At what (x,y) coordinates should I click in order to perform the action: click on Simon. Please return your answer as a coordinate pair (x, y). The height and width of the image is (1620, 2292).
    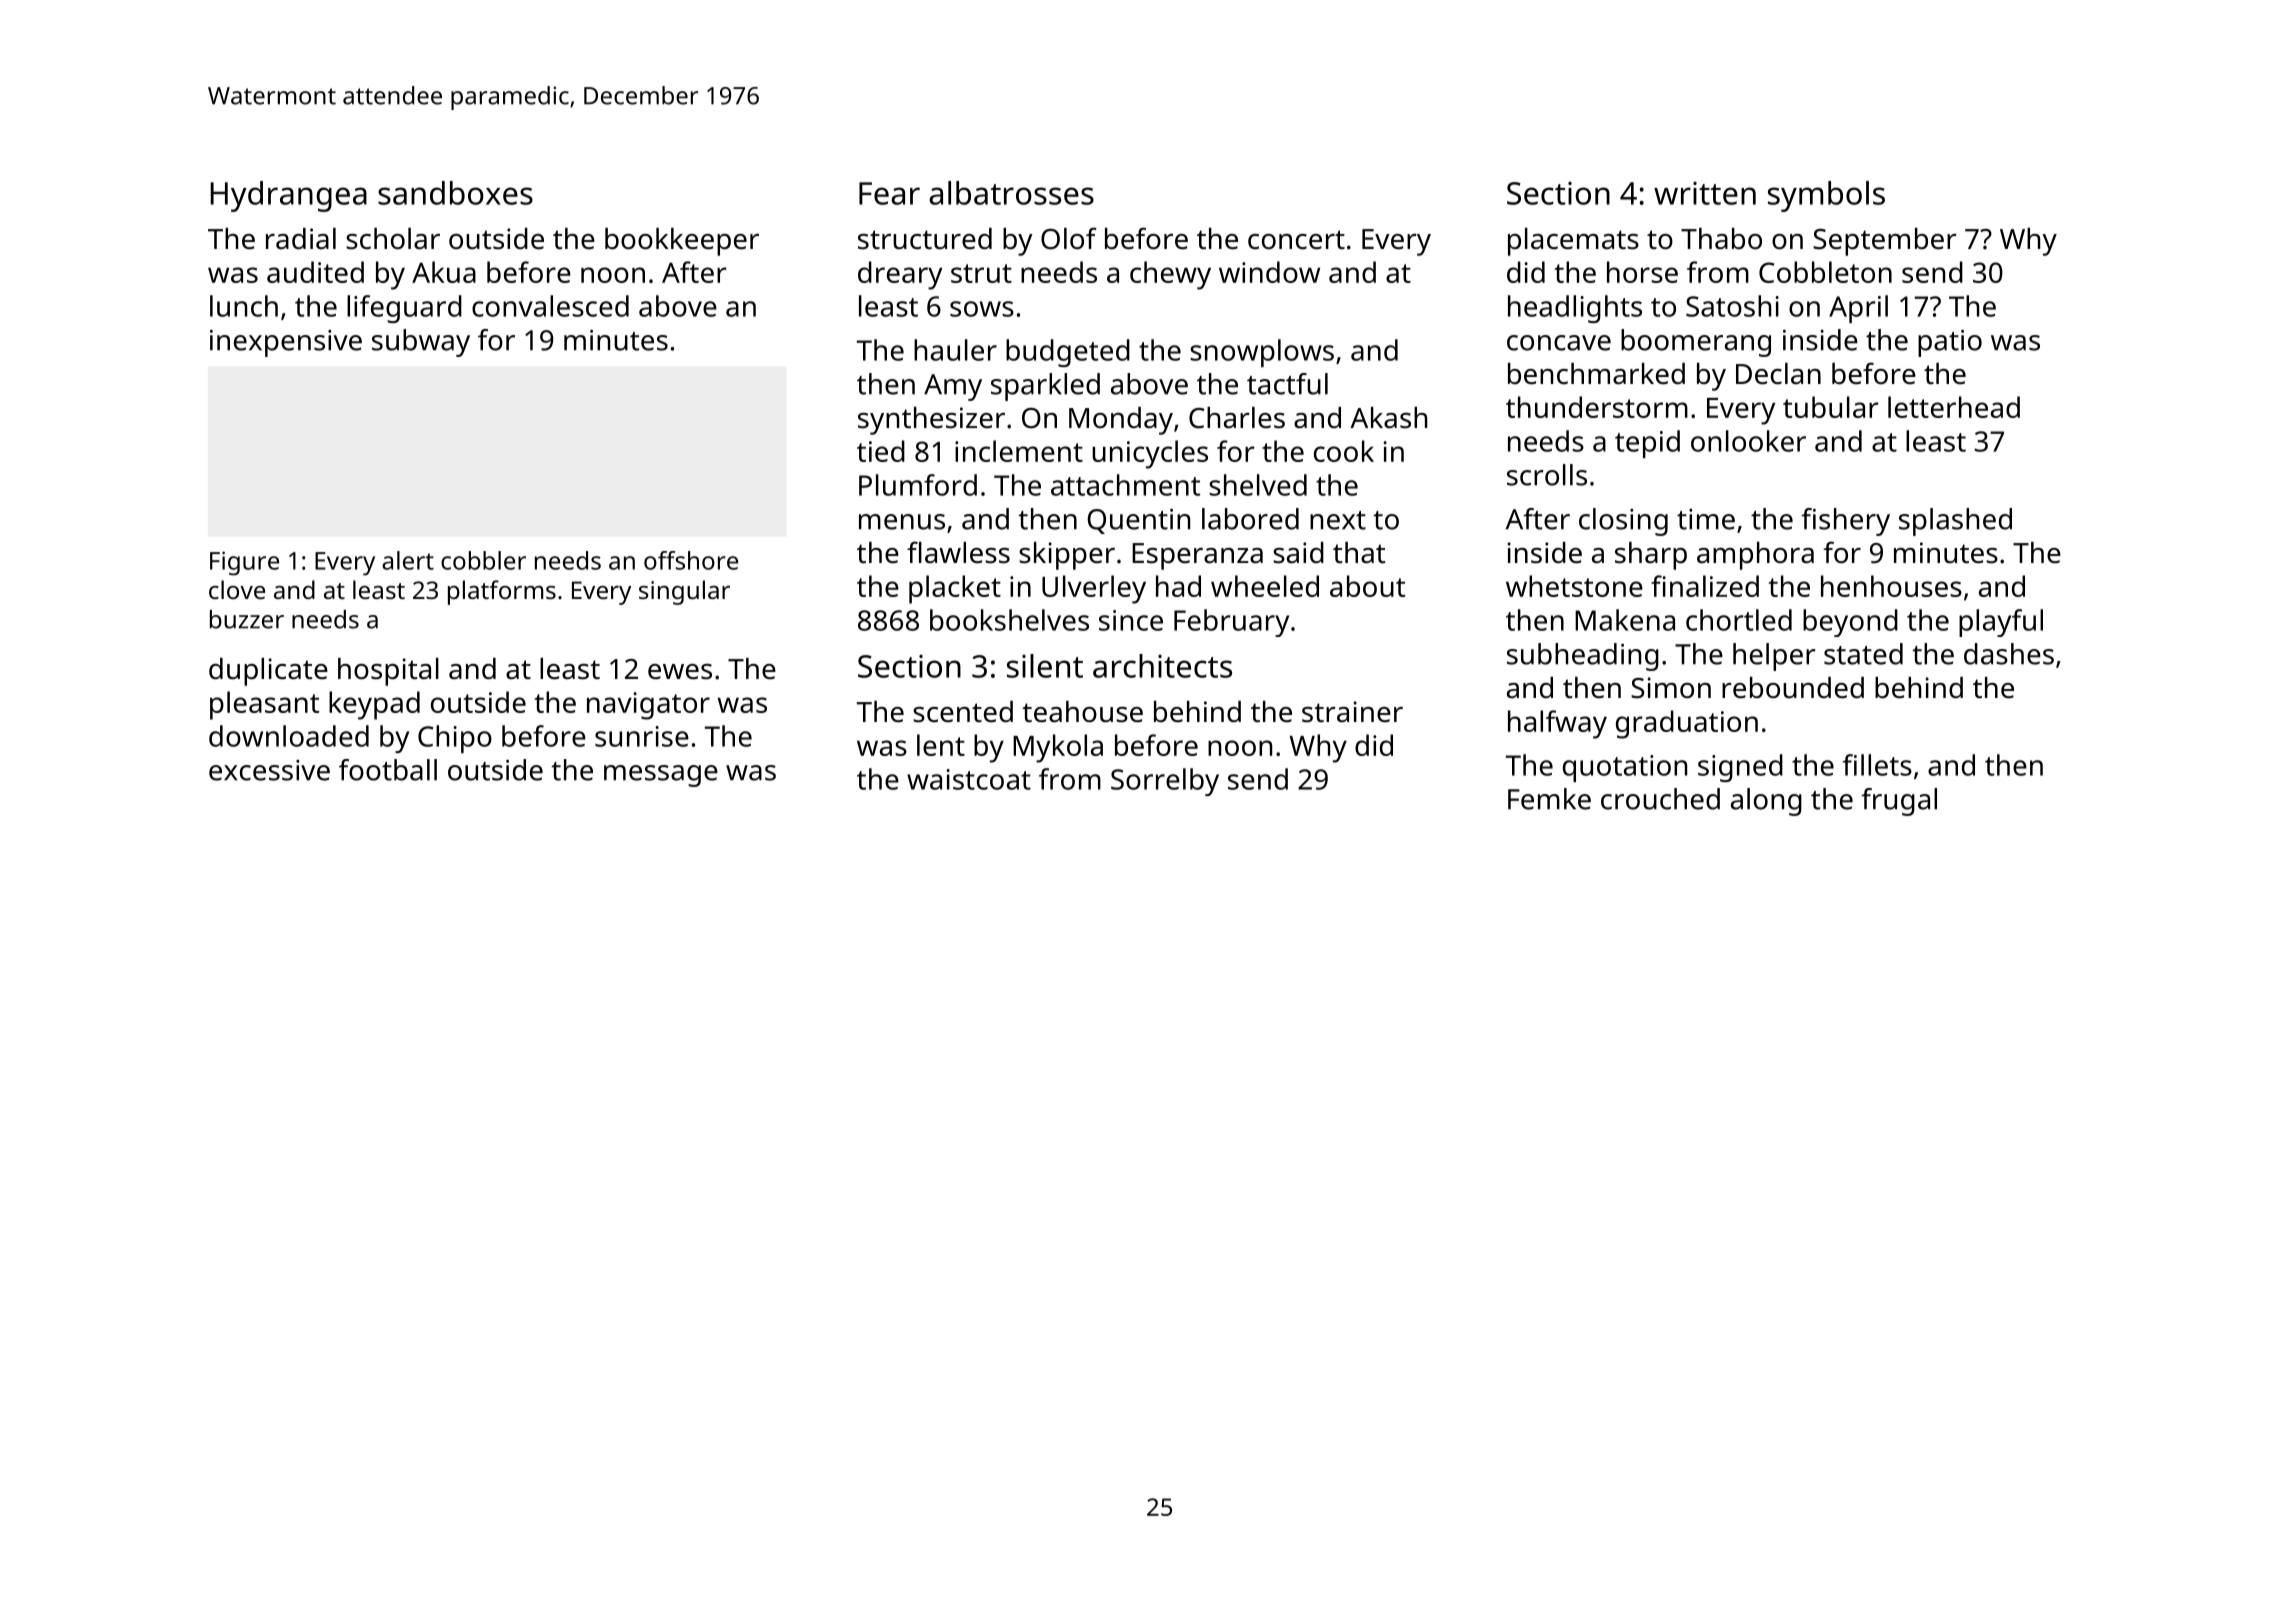
    Looking at the image, I should click on (1671, 688).
